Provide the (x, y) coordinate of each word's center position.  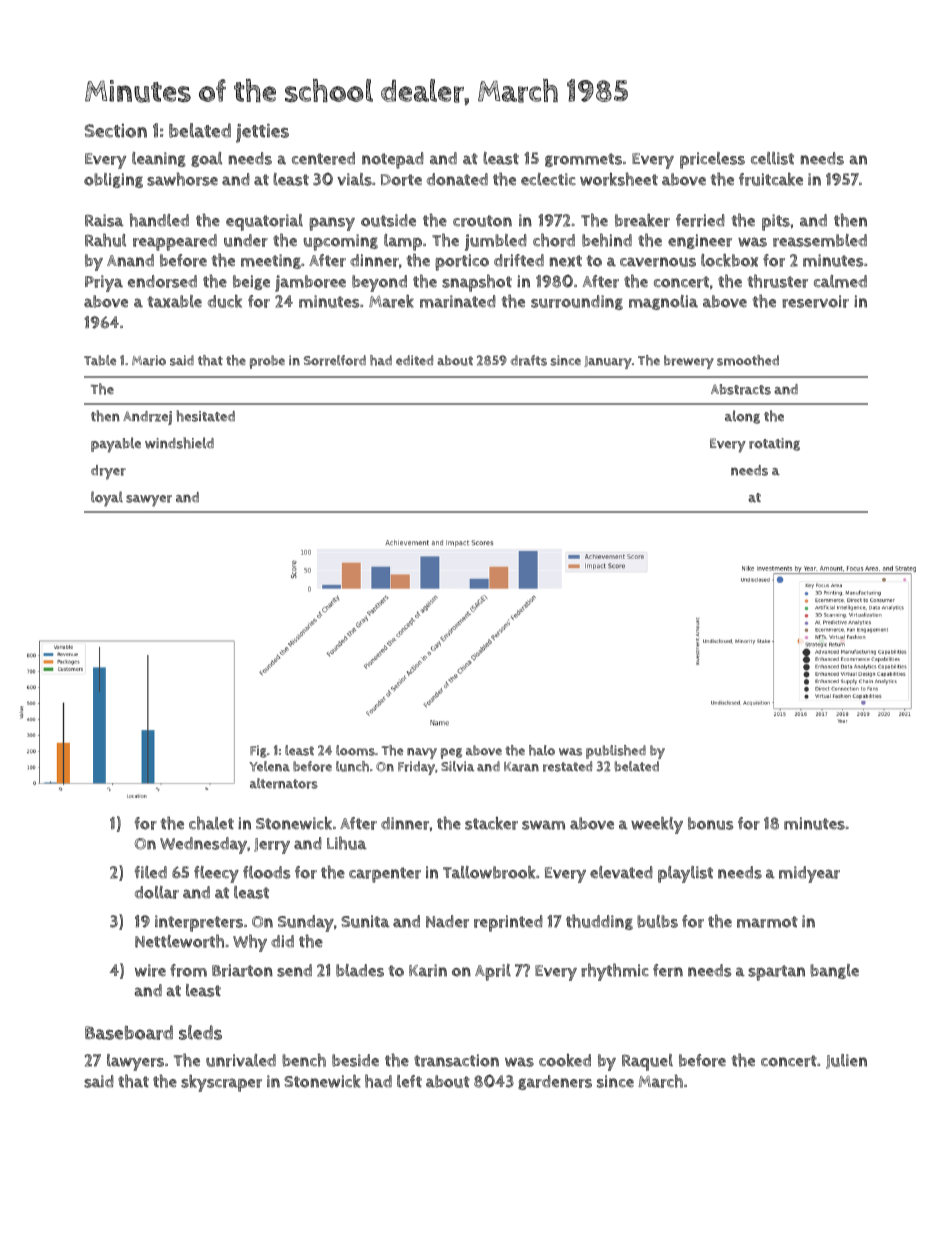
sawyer (149, 501)
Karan (521, 767)
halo (542, 750)
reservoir (815, 301)
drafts (528, 360)
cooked (565, 1060)
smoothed (748, 360)
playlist (685, 874)
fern (668, 970)
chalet (211, 823)
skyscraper (221, 1083)
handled (159, 220)
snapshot (477, 283)
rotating (774, 444)
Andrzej (147, 418)
